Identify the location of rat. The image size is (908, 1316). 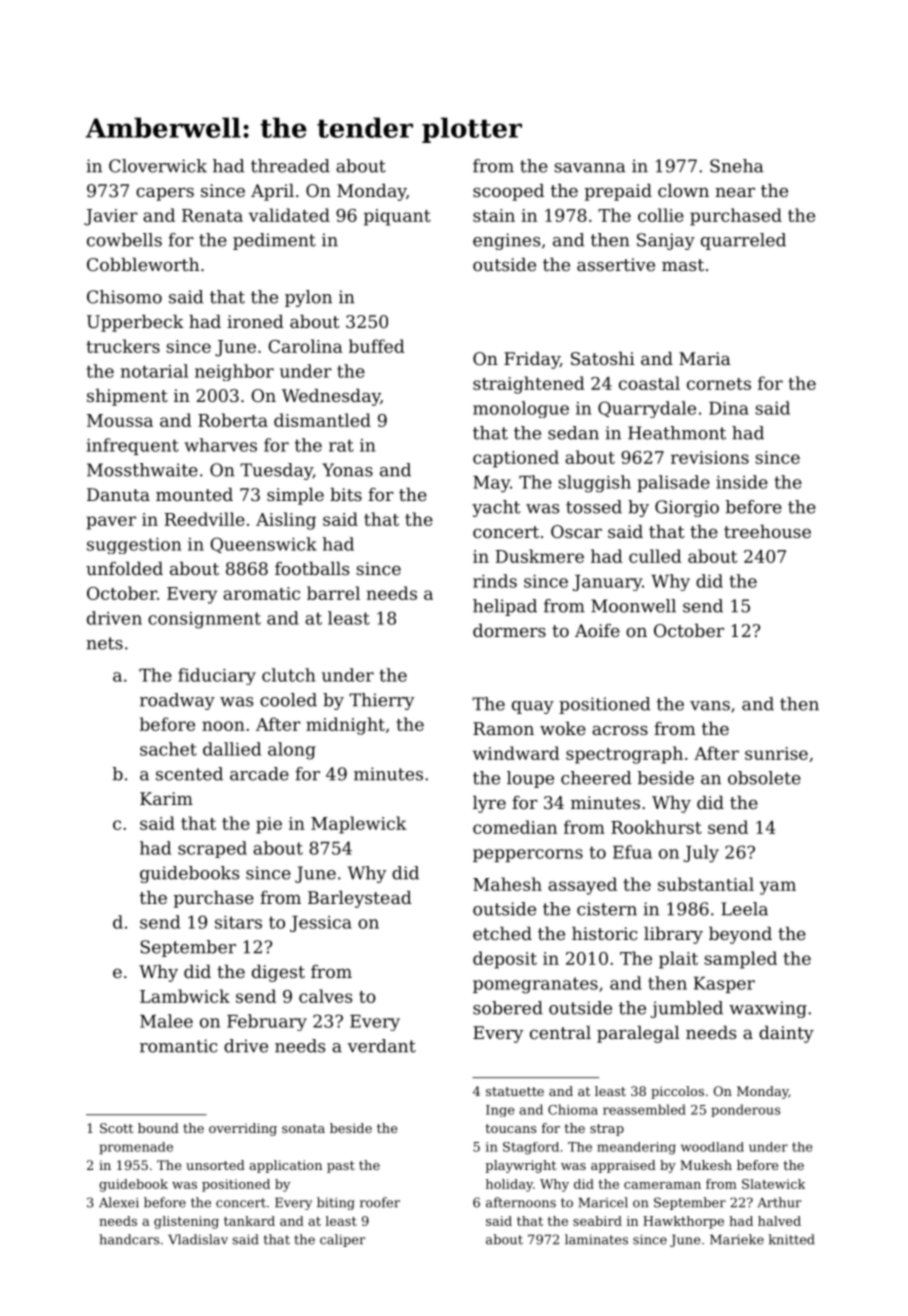
(341, 445).
